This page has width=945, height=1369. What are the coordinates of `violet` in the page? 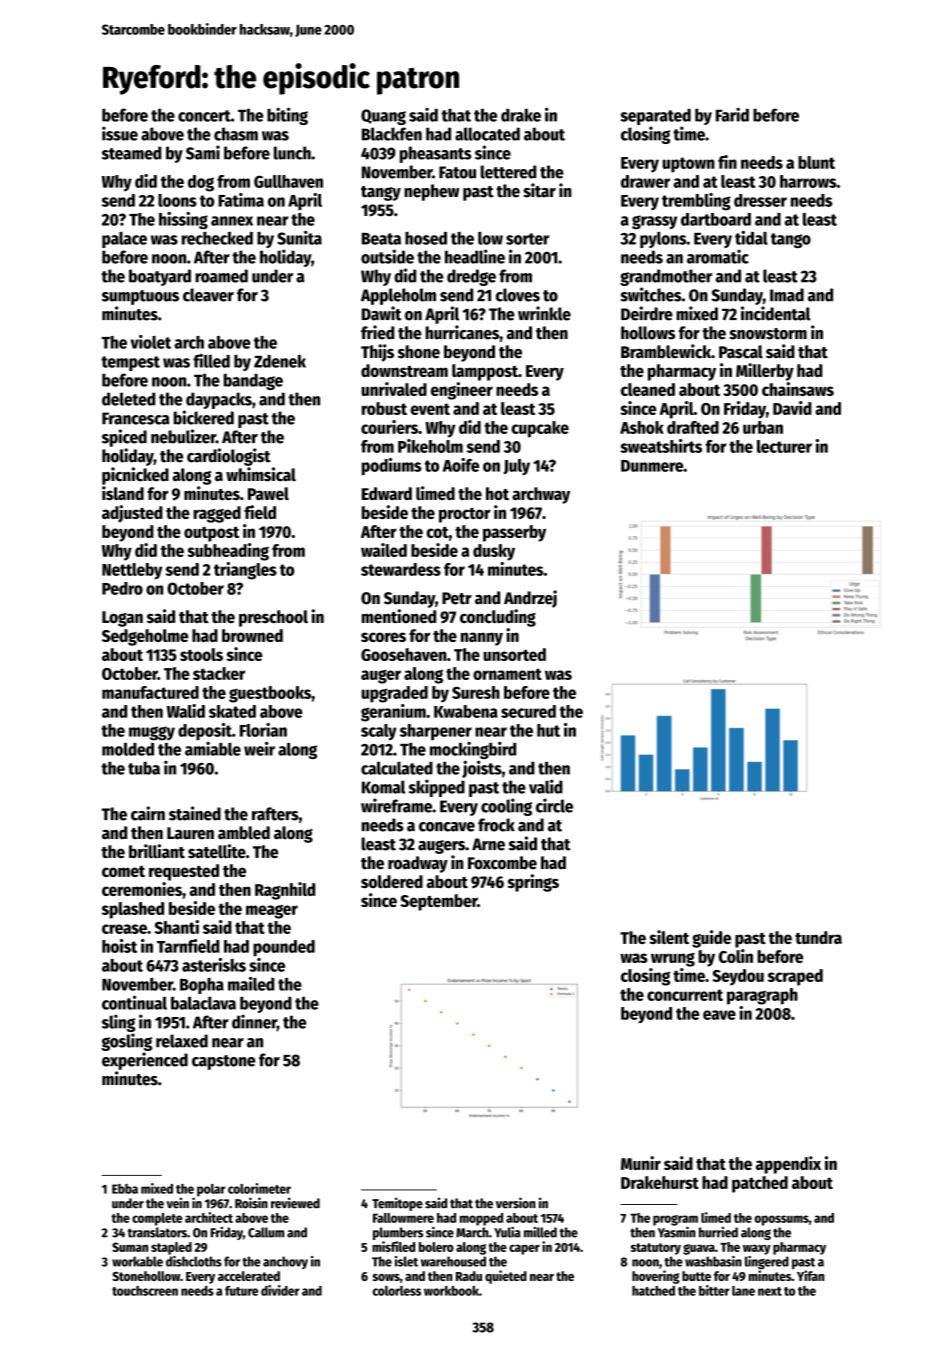 It's located at (150, 342).
